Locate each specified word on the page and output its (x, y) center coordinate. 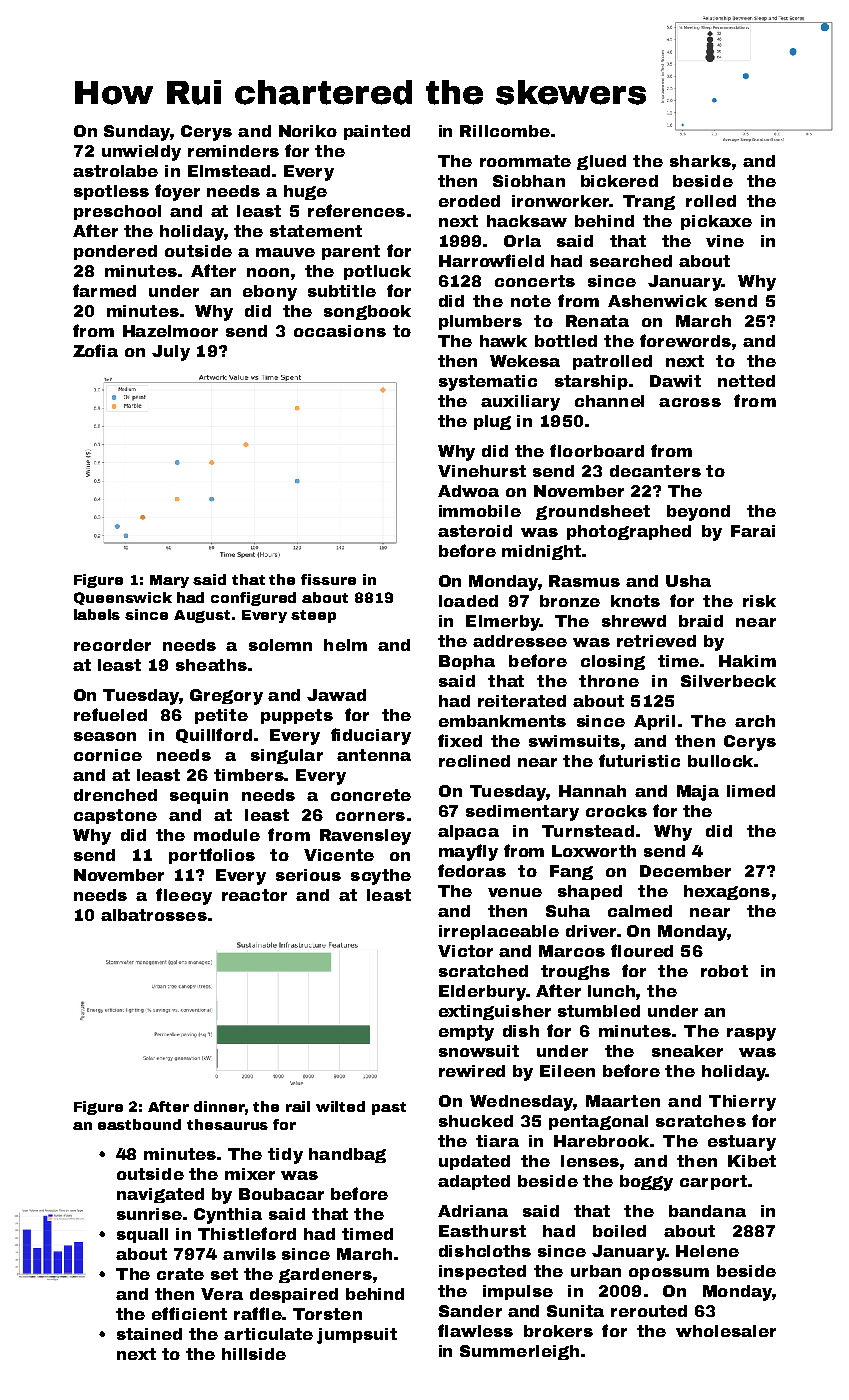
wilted (340, 1106)
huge (305, 192)
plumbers (480, 322)
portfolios (212, 856)
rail (298, 1106)
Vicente (339, 855)
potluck (377, 272)
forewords (685, 340)
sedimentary (522, 813)
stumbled (599, 1011)
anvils (249, 1254)
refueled (110, 714)
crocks (616, 811)
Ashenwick (657, 301)
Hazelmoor (170, 331)
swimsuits (574, 741)
